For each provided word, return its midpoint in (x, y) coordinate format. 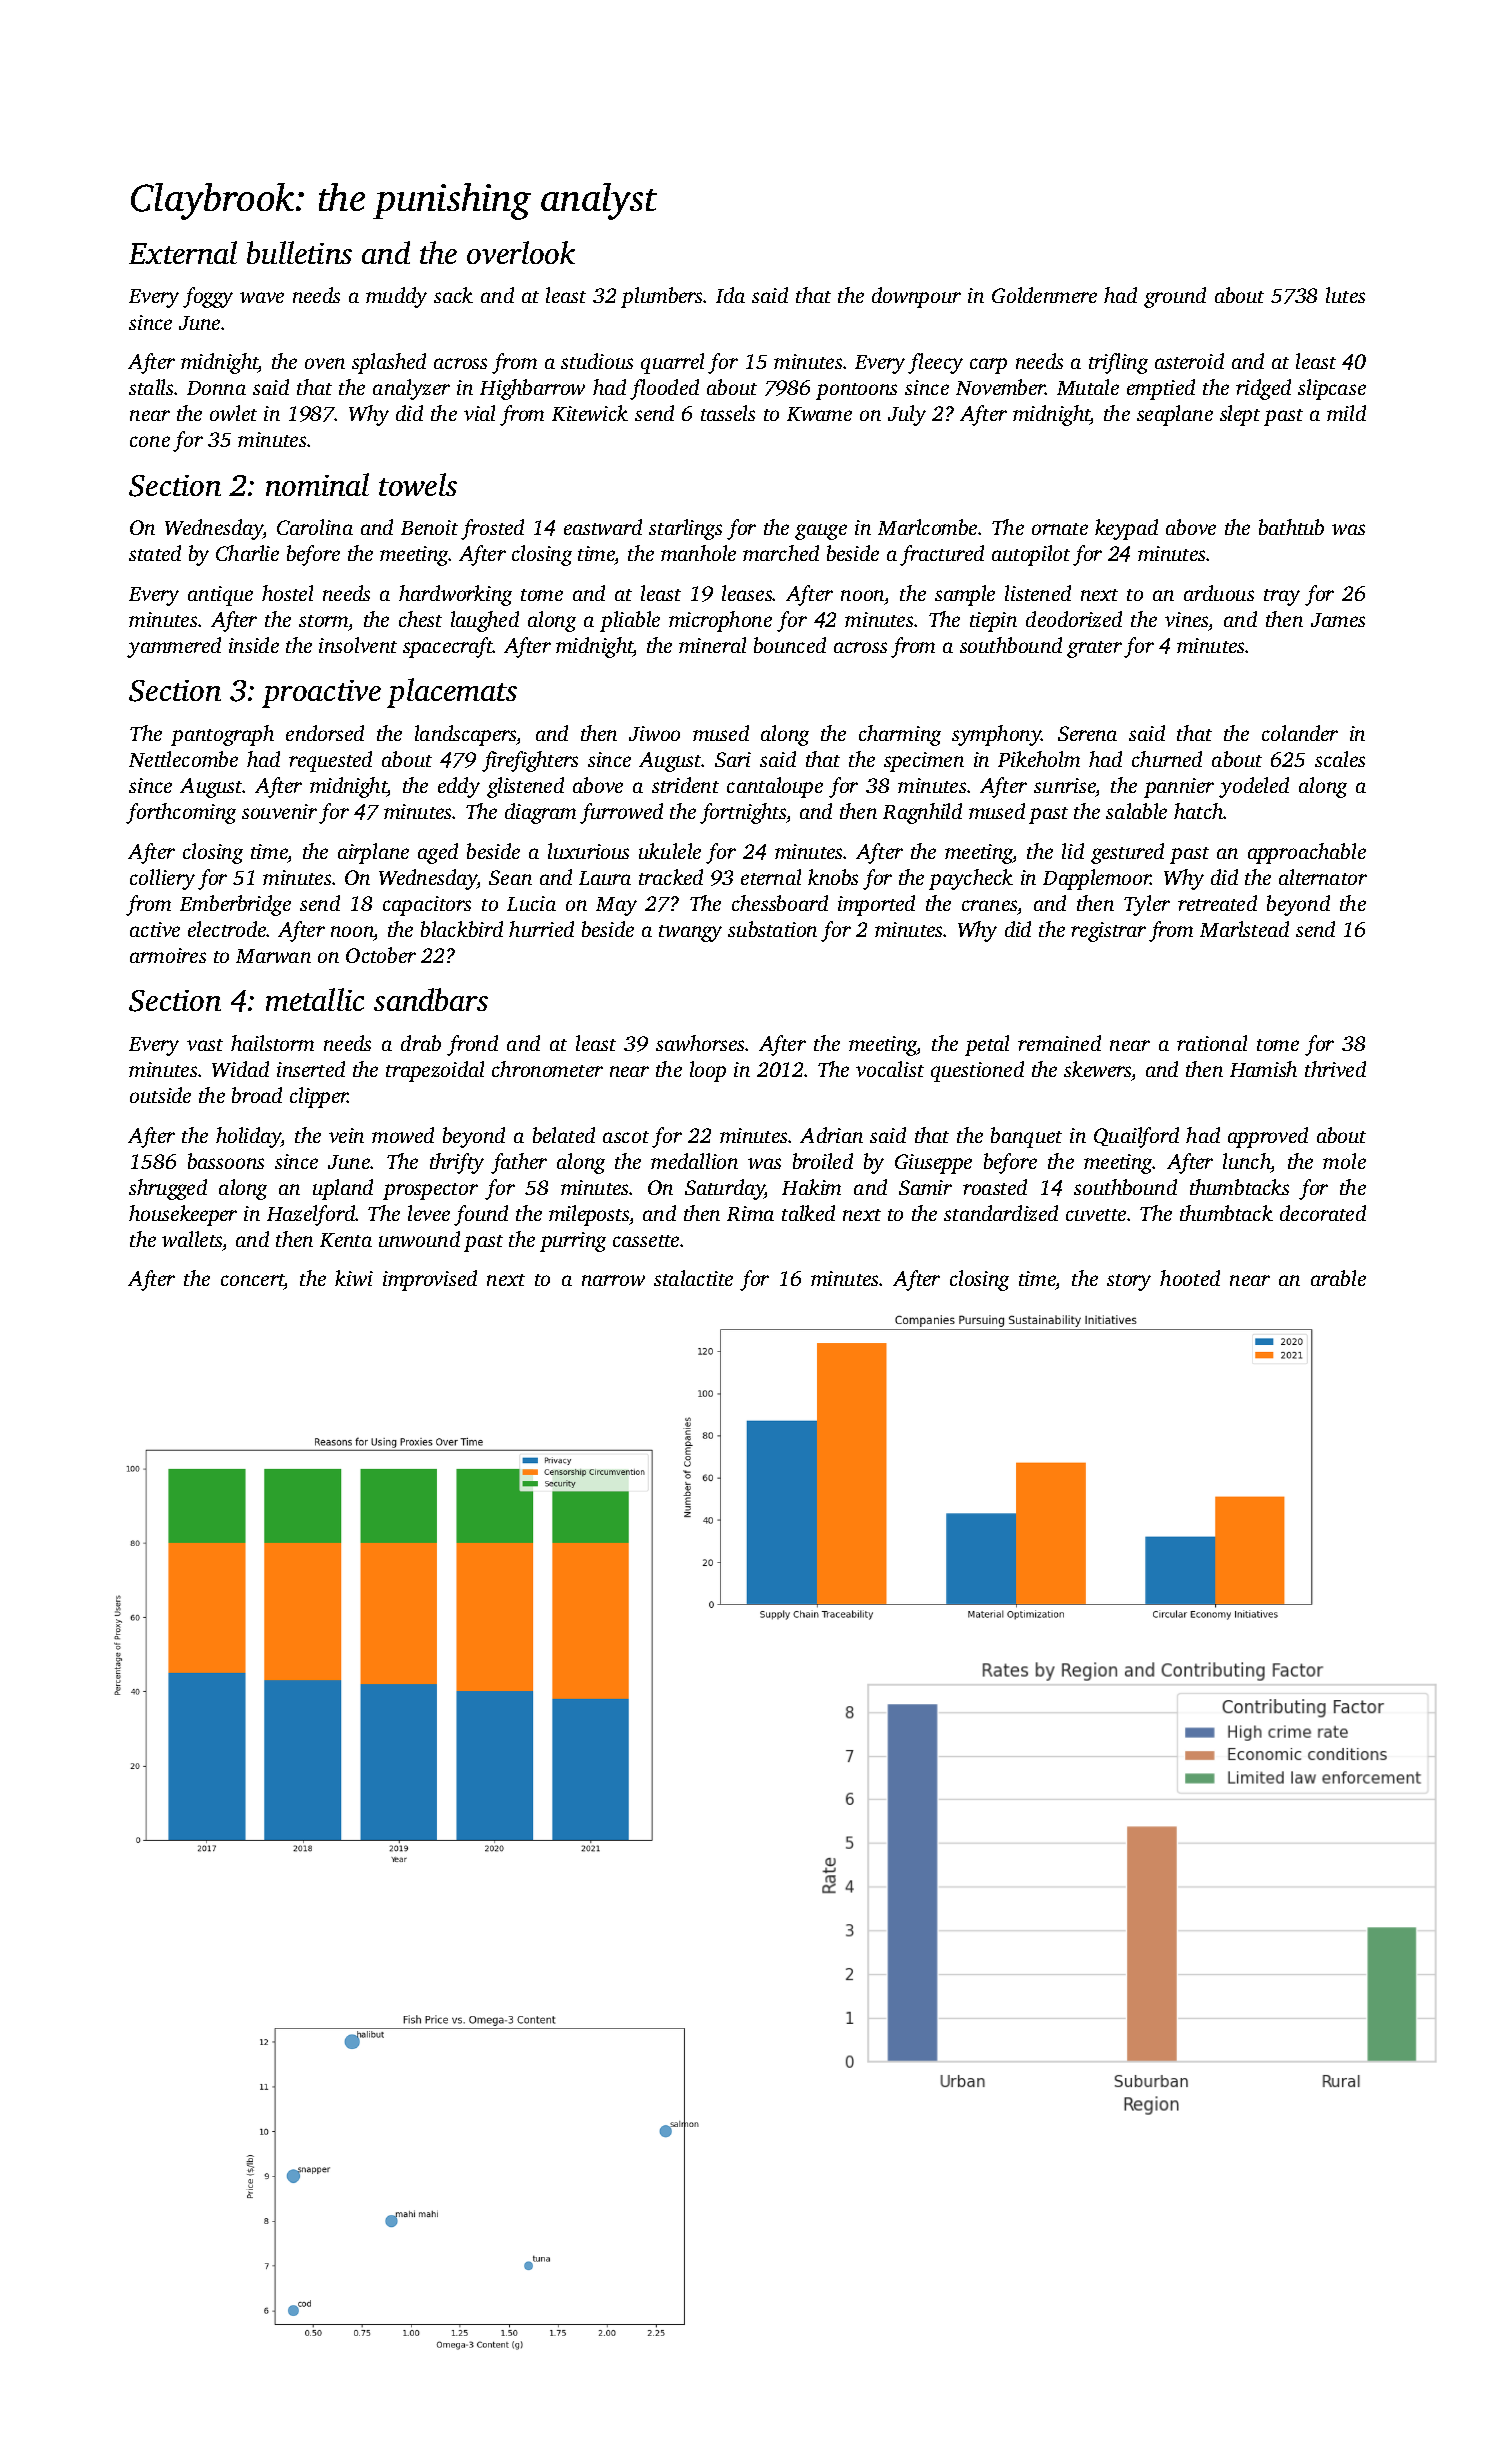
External (183, 252)
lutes (1345, 295)
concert (252, 1280)
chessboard (780, 903)
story (1129, 1282)
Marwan (273, 956)
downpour (916, 297)
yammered (174, 647)
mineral (712, 645)
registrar (1108, 932)
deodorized (1074, 619)
